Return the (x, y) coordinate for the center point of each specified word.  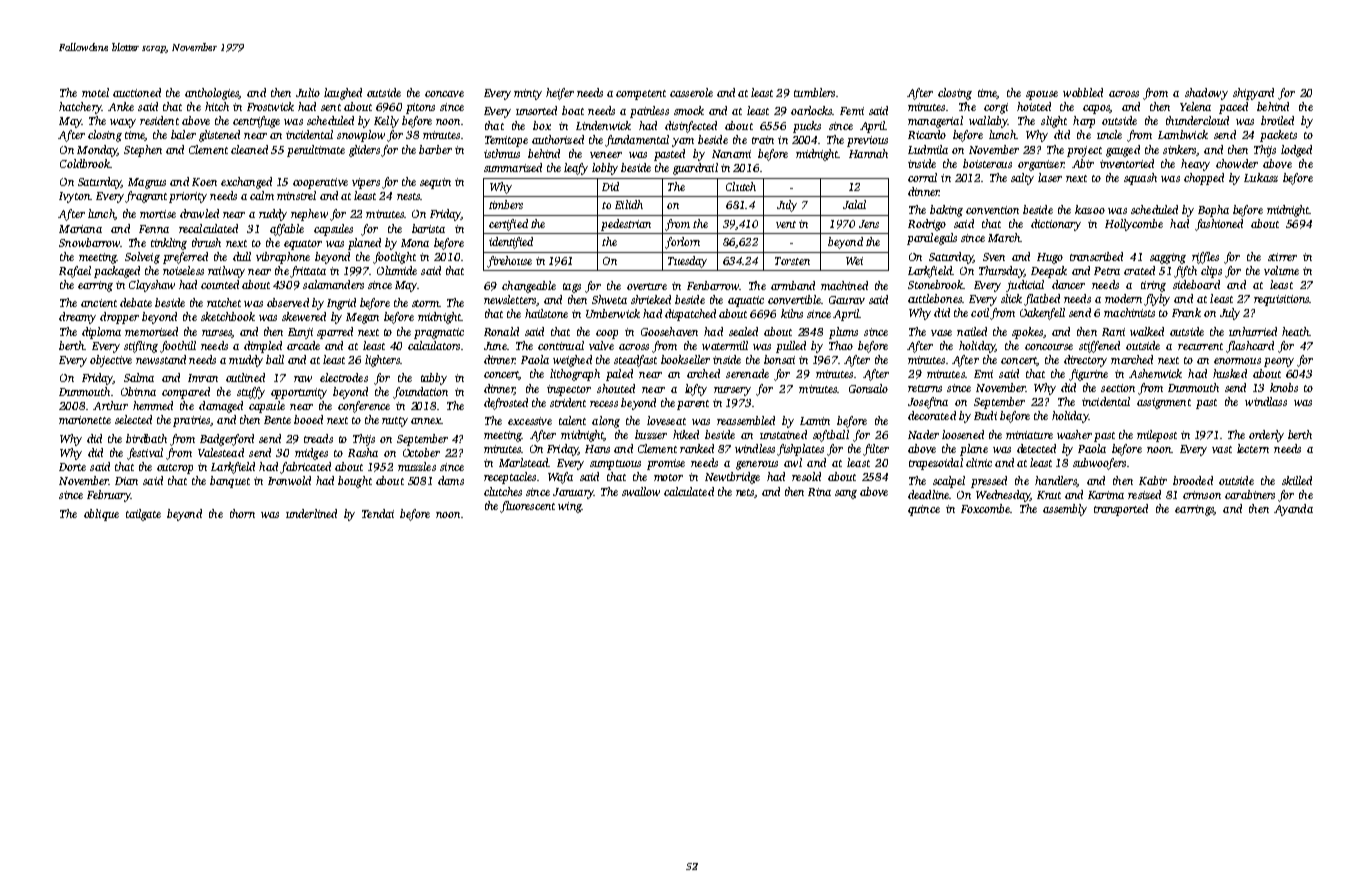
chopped (1204, 179)
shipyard (1253, 94)
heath (1295, 331)
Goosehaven (669, 331)
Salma (139, 377)
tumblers (814, 92)
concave (444, 94)
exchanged (246, 183)
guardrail (695, 169)
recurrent (1200, 346)
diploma (101, 333)
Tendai (378, 513)
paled (619, 375)
